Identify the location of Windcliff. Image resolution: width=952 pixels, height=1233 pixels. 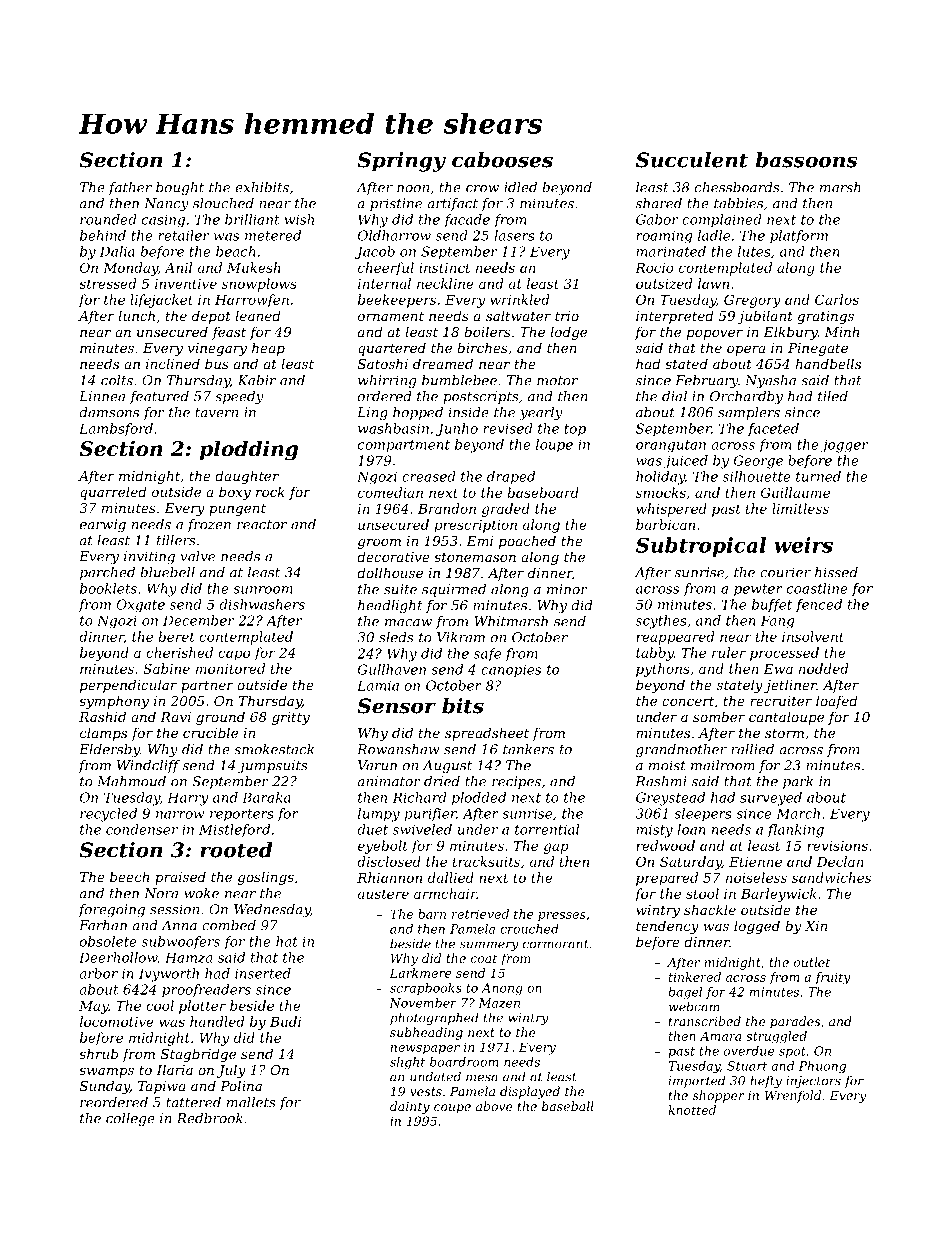
(148, 766).
